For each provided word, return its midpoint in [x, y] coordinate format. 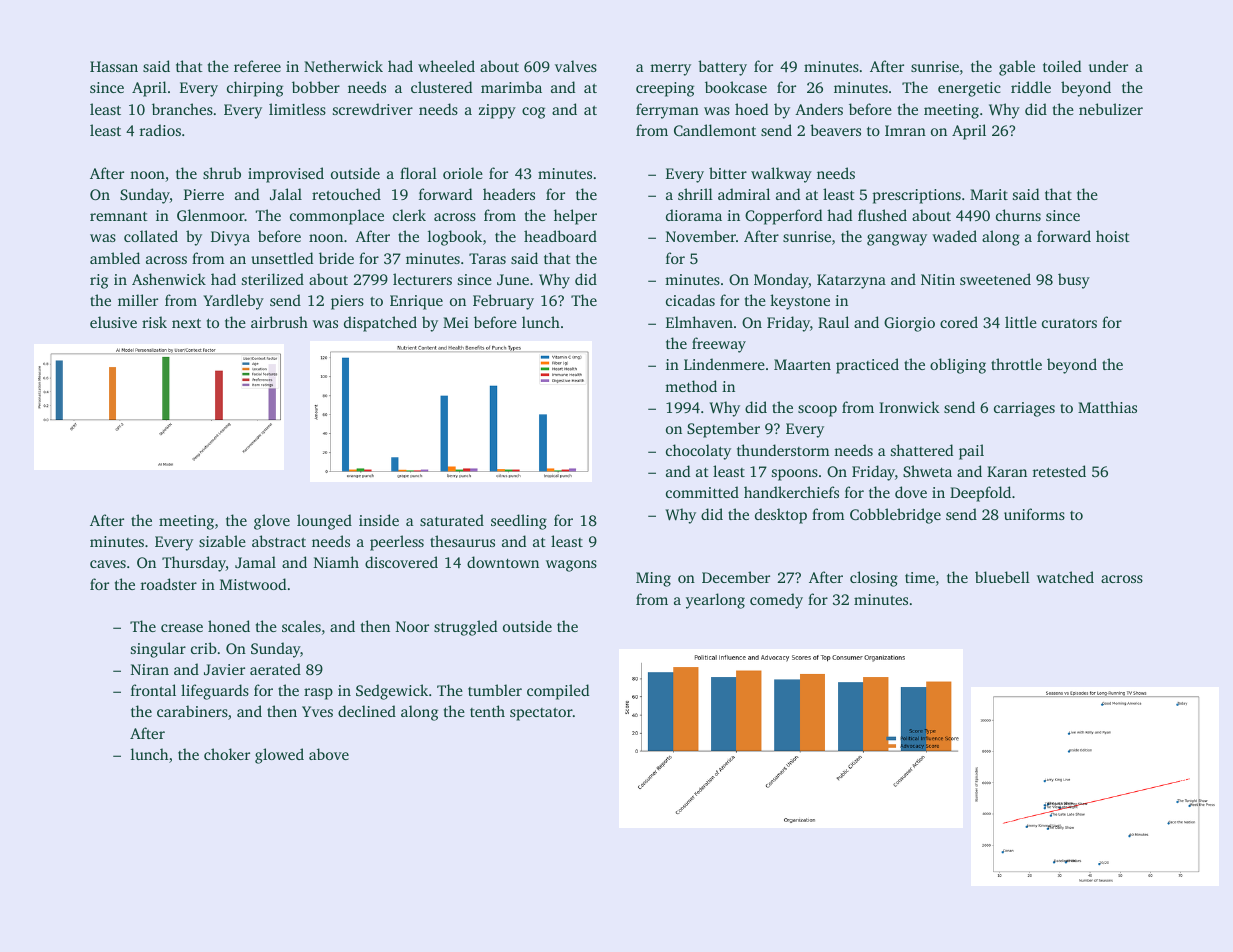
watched [1065, 577]
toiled [1062, 66]
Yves [317, 711]
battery [722, 68]
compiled [558, 692]
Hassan [114, 66]
